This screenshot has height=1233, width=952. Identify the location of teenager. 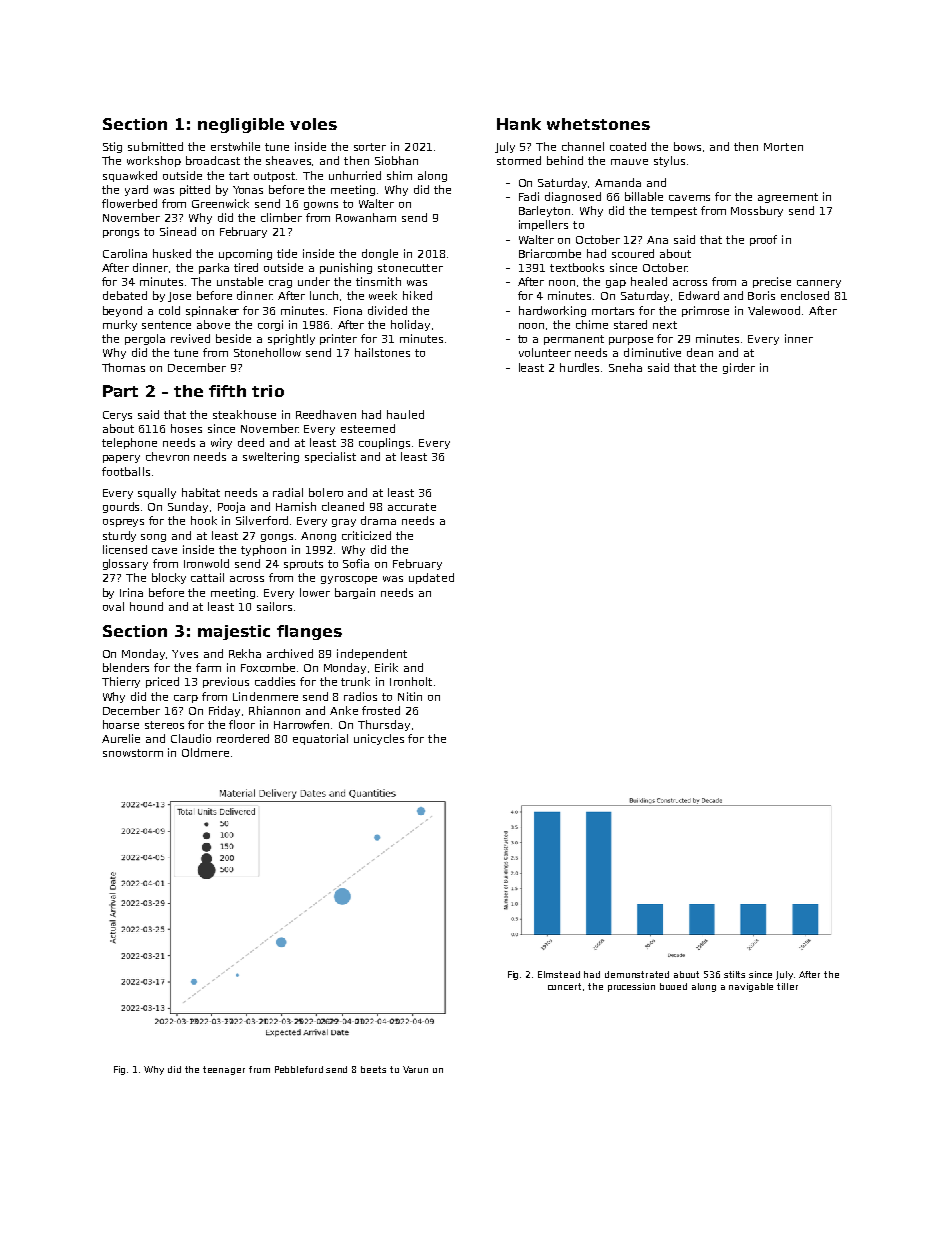
(224, 1070).
